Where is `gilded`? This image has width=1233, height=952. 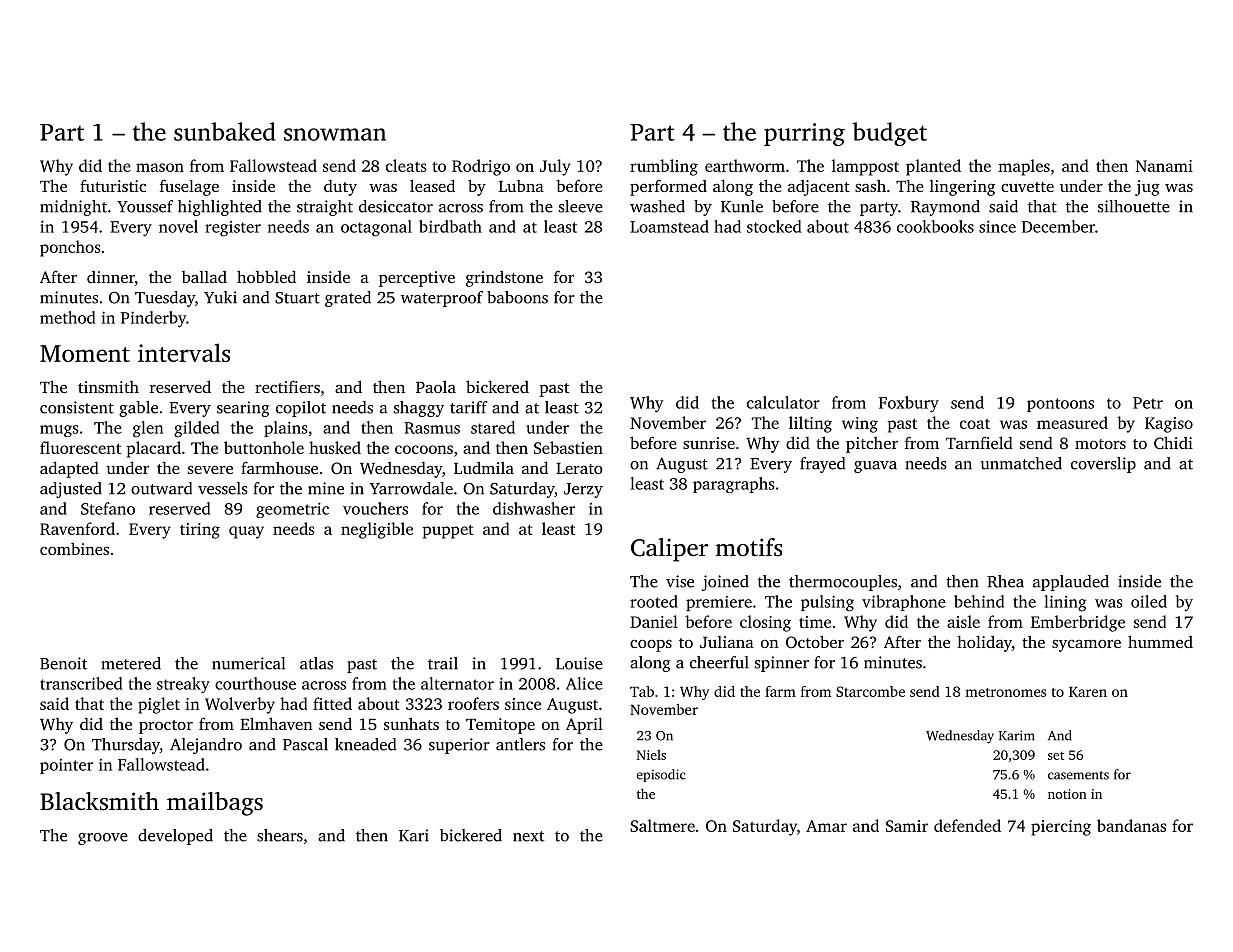 gilded is located at coordinates (197, 429).
